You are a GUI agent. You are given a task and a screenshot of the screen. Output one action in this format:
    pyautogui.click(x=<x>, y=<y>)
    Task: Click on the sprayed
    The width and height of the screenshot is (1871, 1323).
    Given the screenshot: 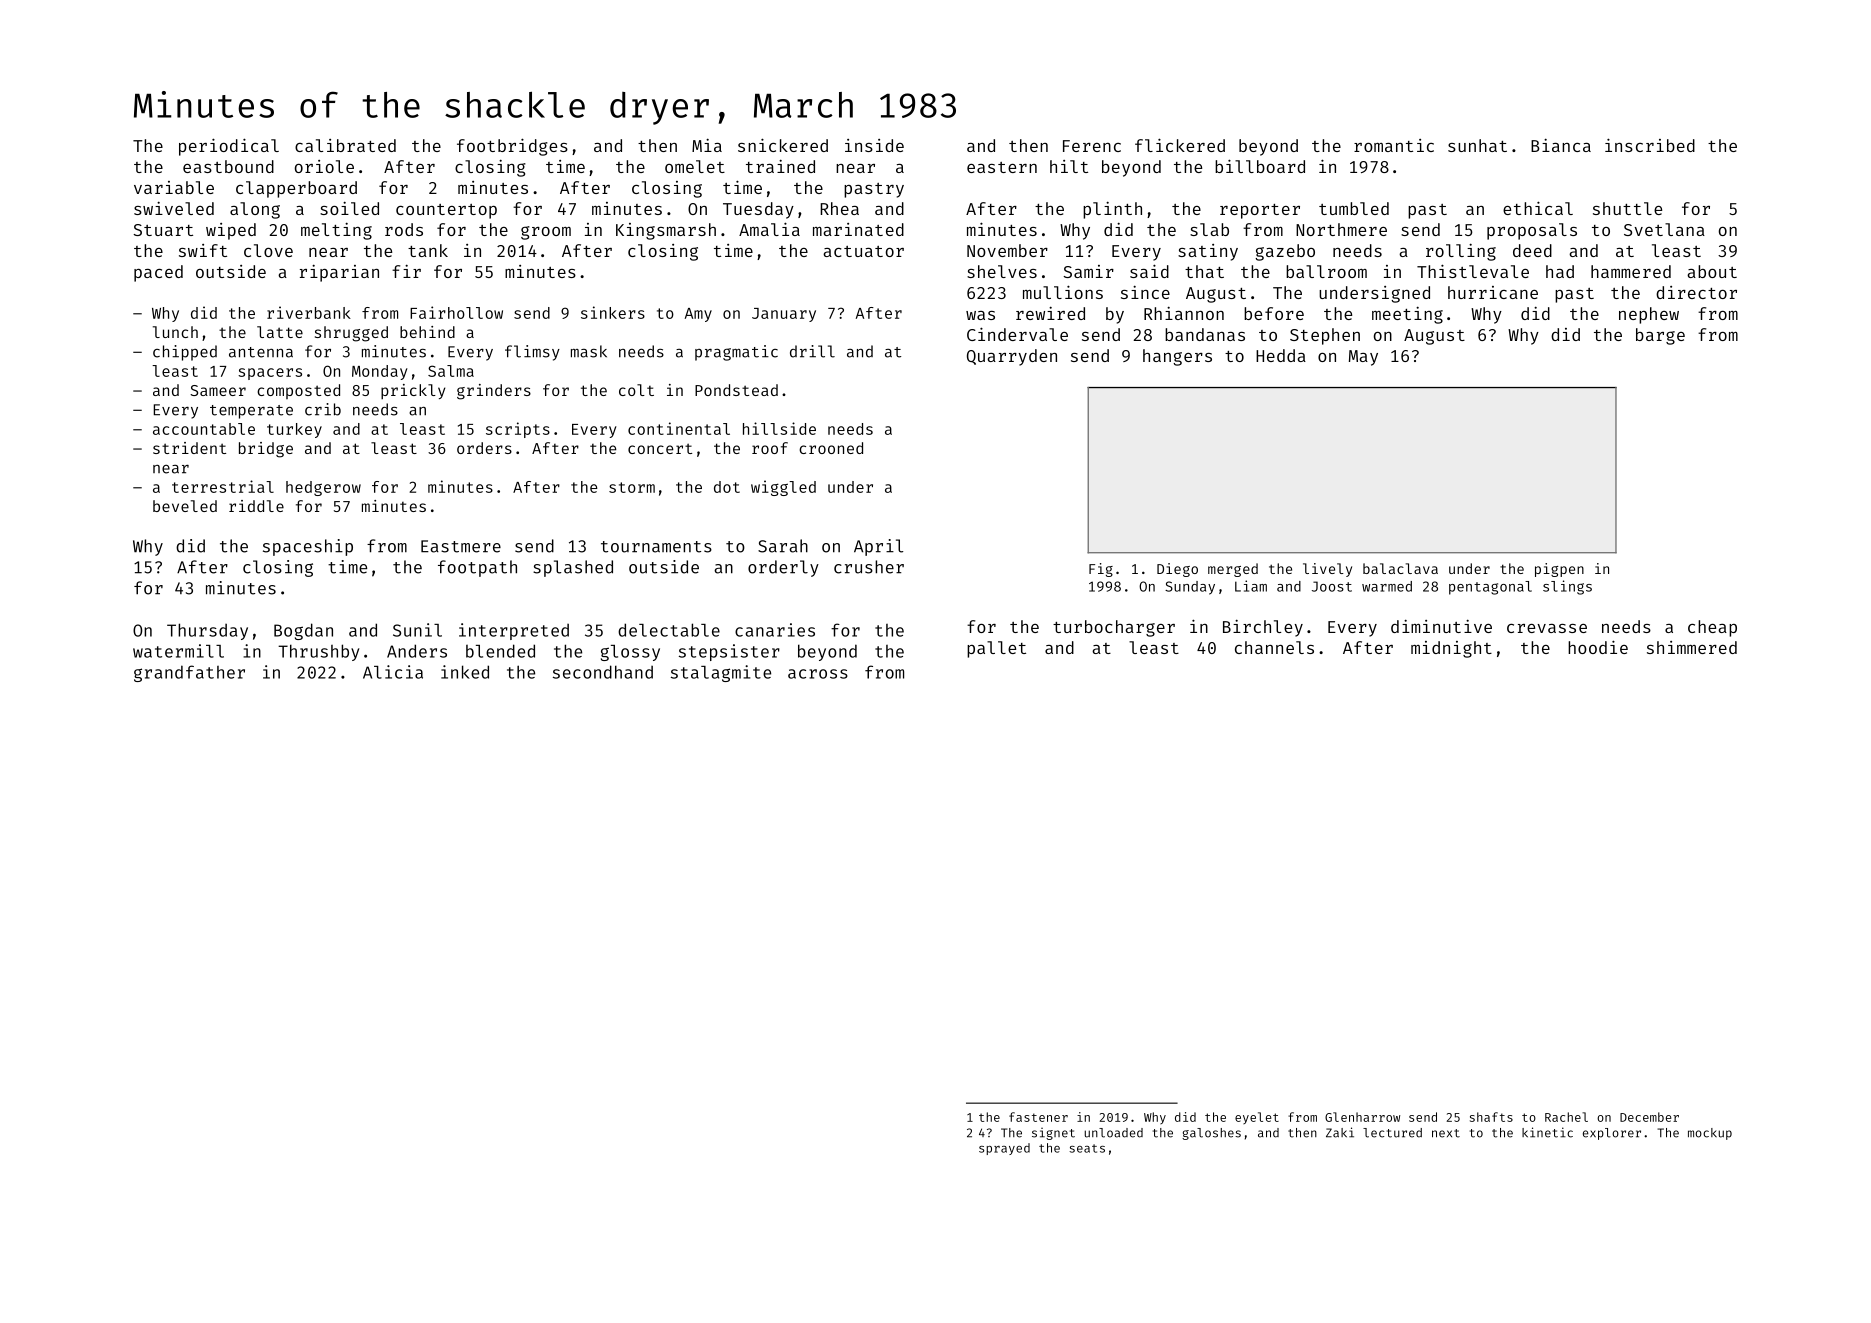 What is the action you would take?
    pyautogui.click(x=1004, y=1149)
